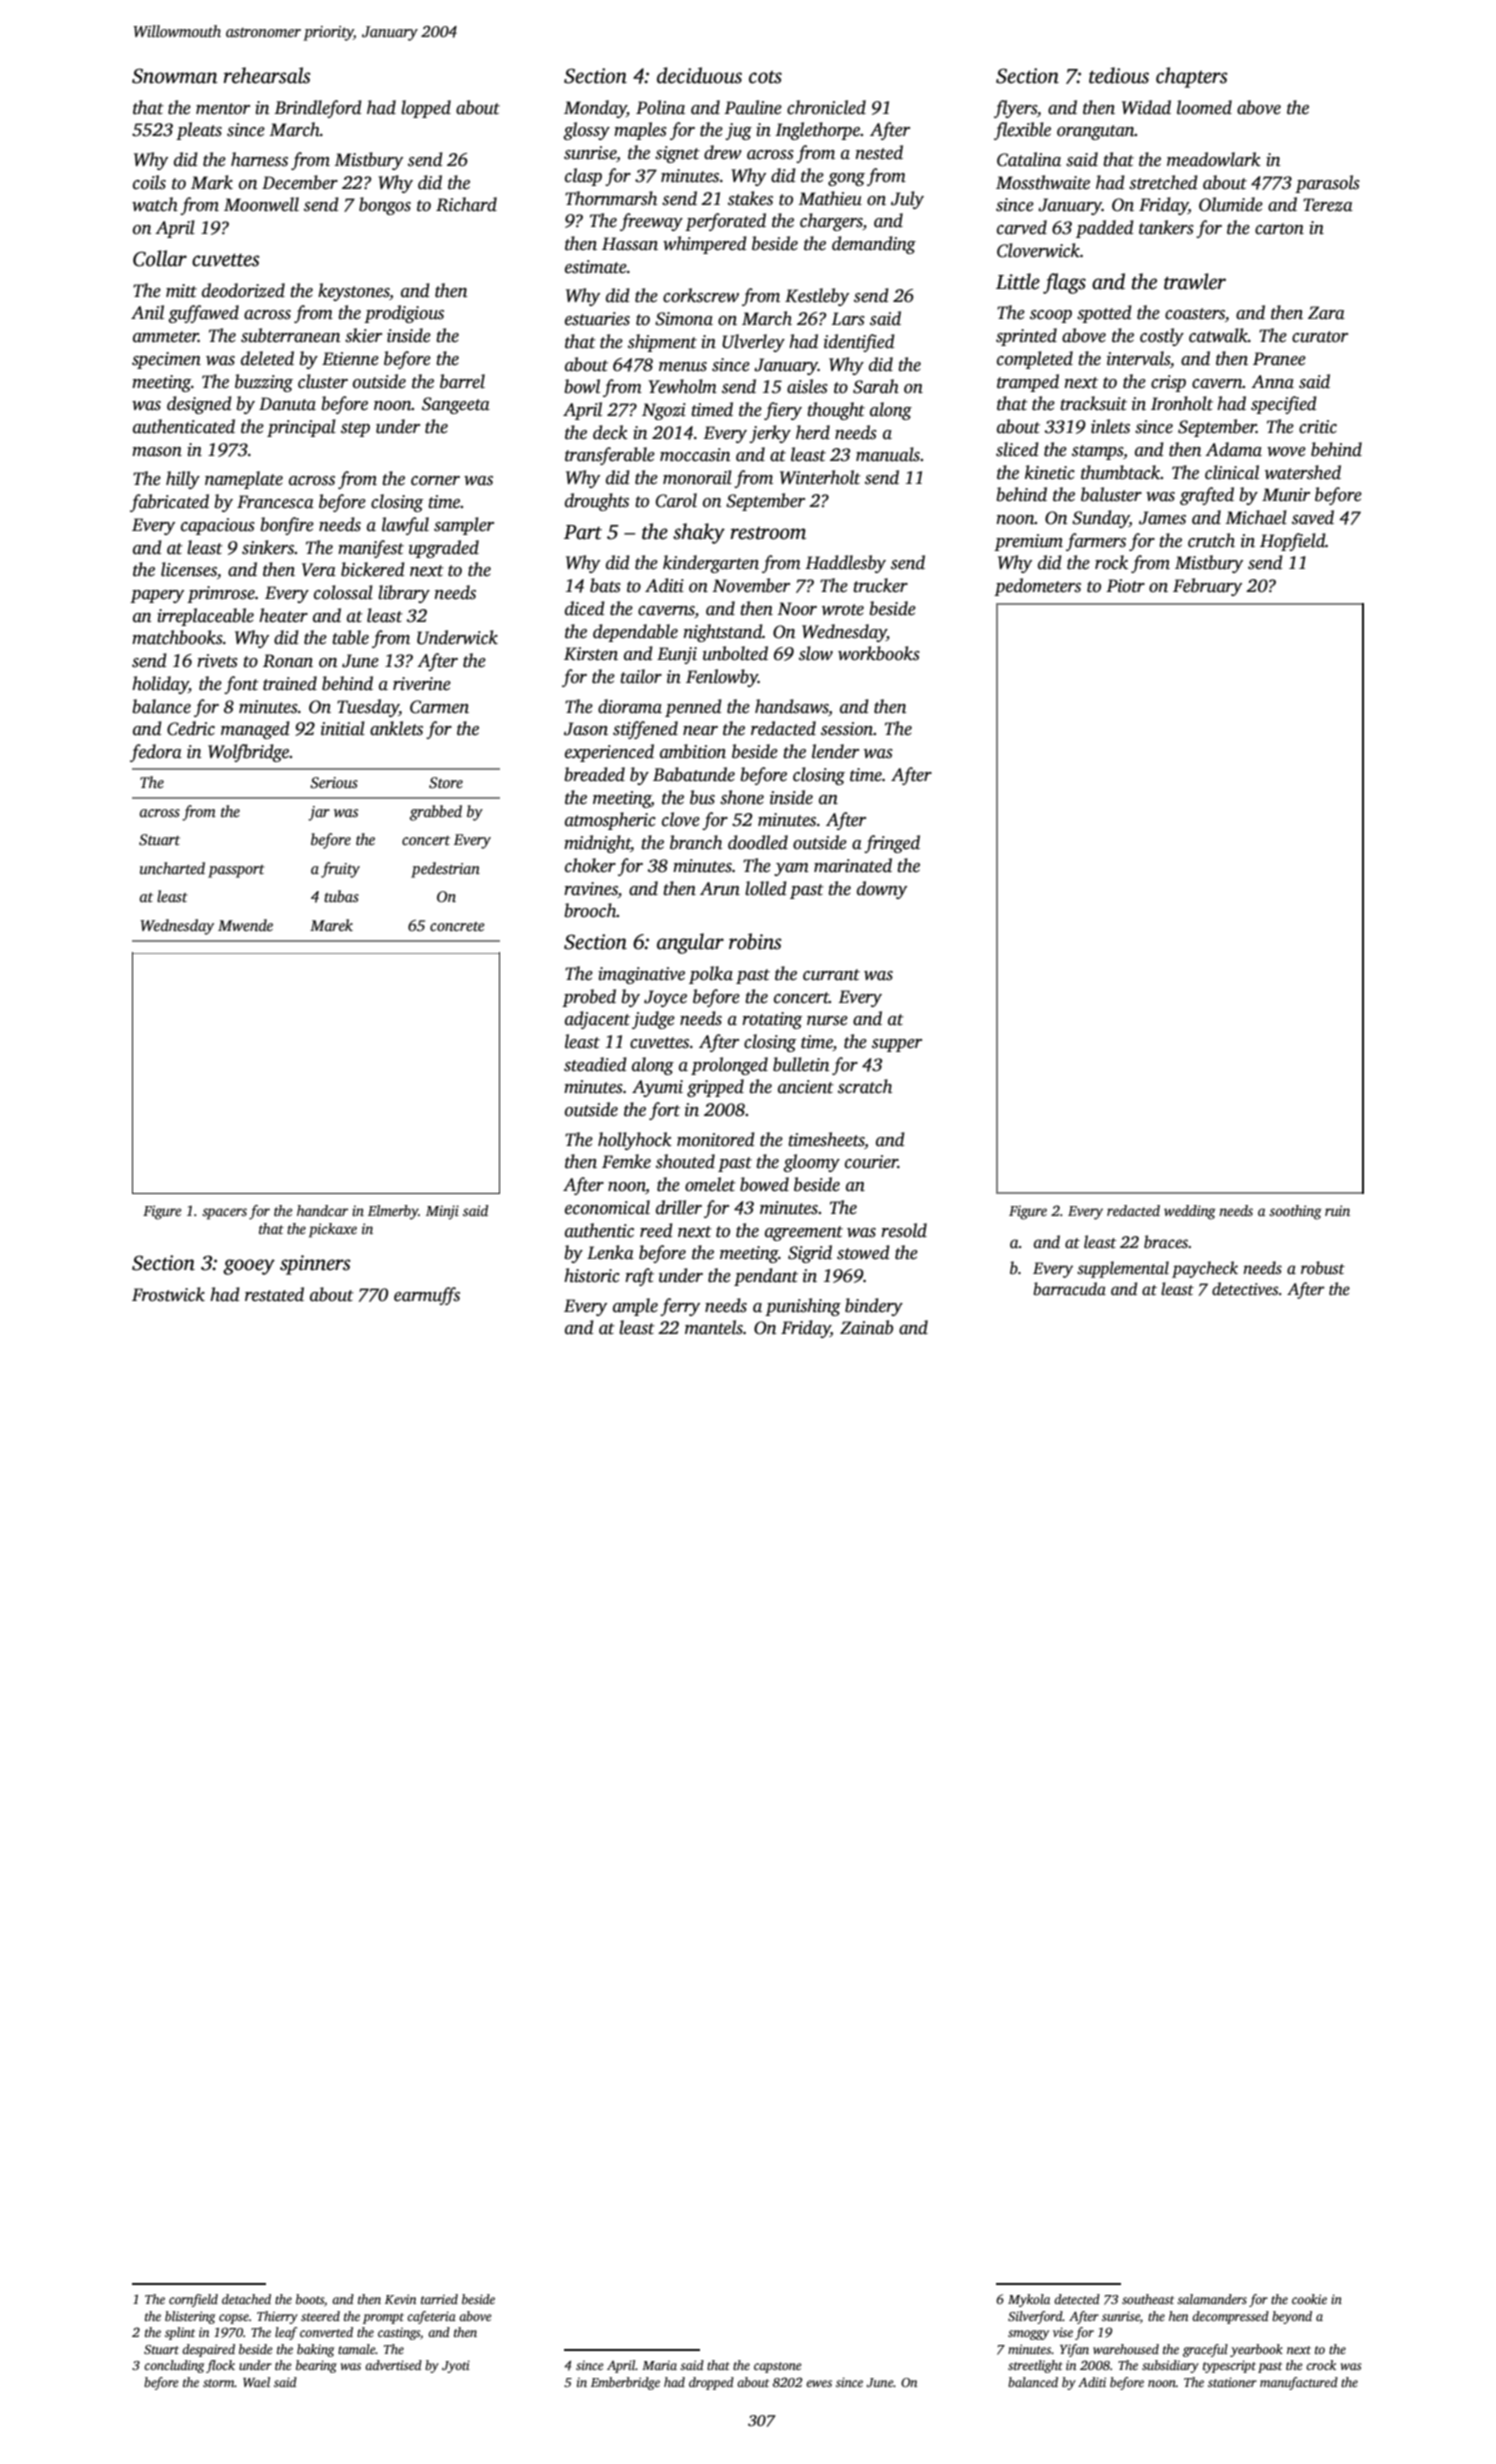 Image resolution: width=1496 pixels, height=2464 pixels. What do you see at coordinates (1037, 587) in the image?
I see `pedometers` at bounding box center [1037, 587].
